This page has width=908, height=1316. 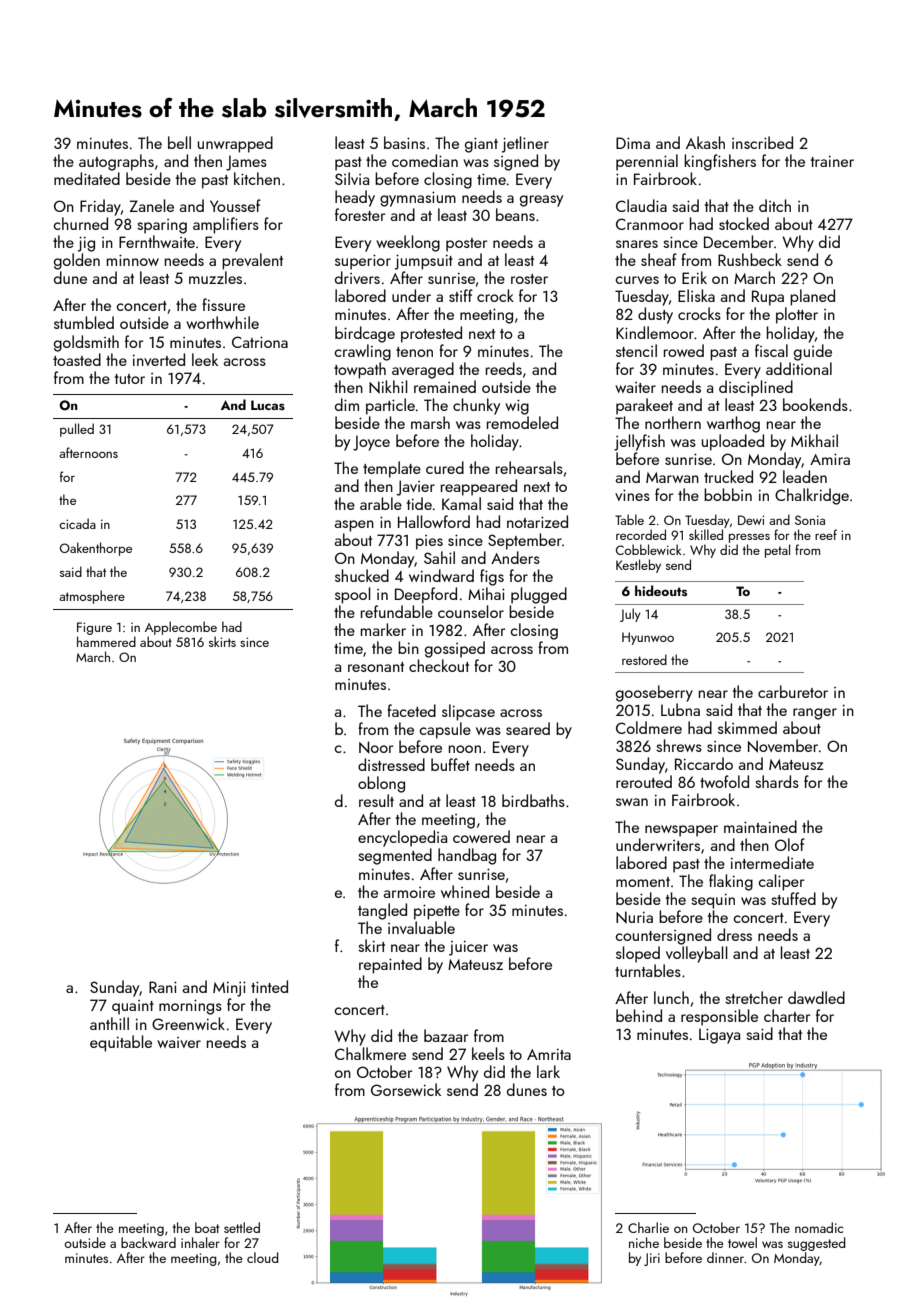 What do you see at coordinates (815, 714) in the page?
I see `ranger` at bounding box center [815, 714].
